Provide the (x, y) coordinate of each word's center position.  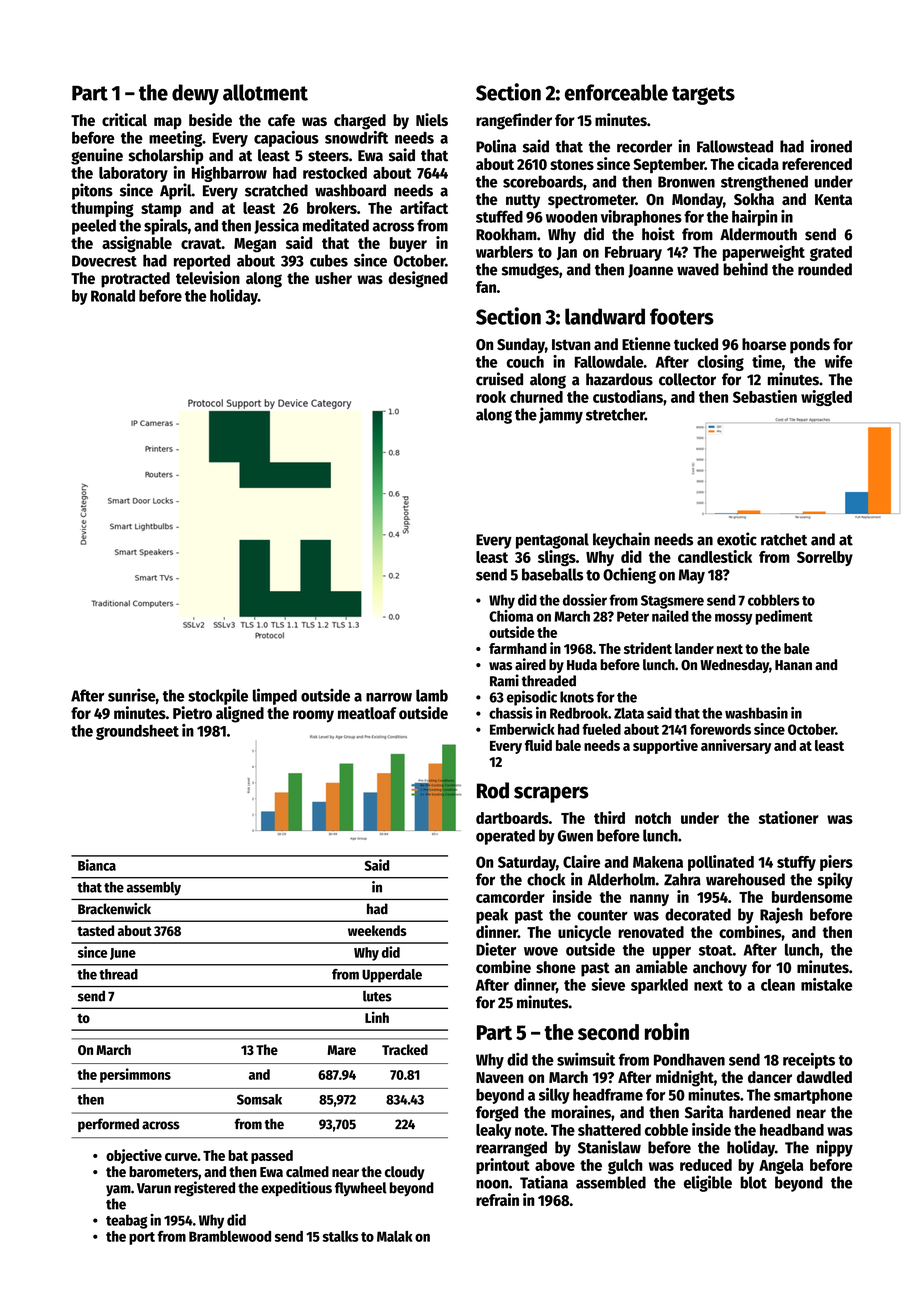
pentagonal (552, 541)
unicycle (584, 933)
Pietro (192, 712)
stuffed (499, 216)
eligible (708, 1183)
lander (694, 648)
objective (134, 1156)
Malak (395, 1236)
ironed (831, 146)
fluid (538, 745)
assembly (153, 889)
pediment (784, 617)
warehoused (745, 879)
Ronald (113, 295)
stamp (161, 210)
